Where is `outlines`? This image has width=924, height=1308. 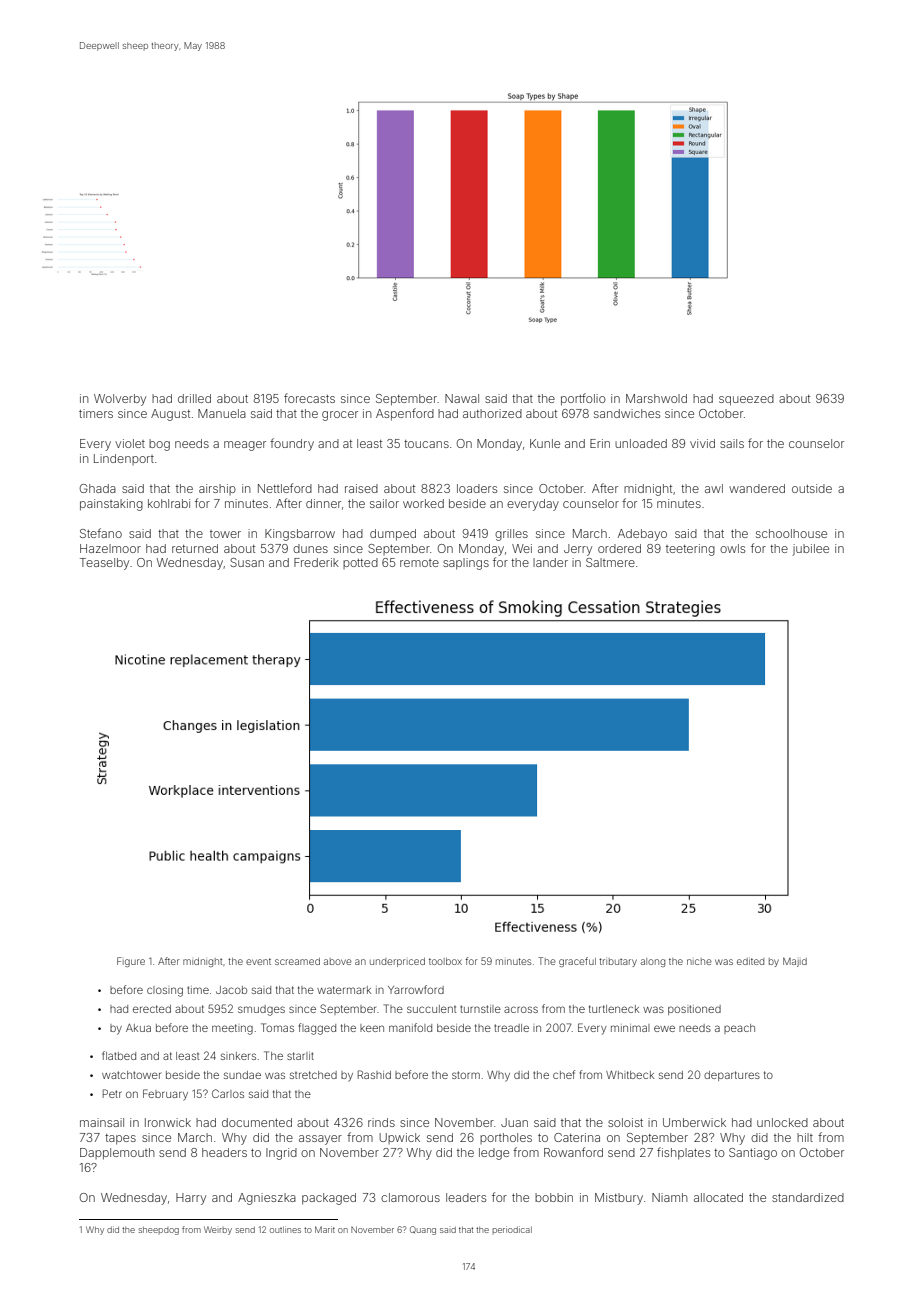 outlines is located at coordinates (285, 1229).
